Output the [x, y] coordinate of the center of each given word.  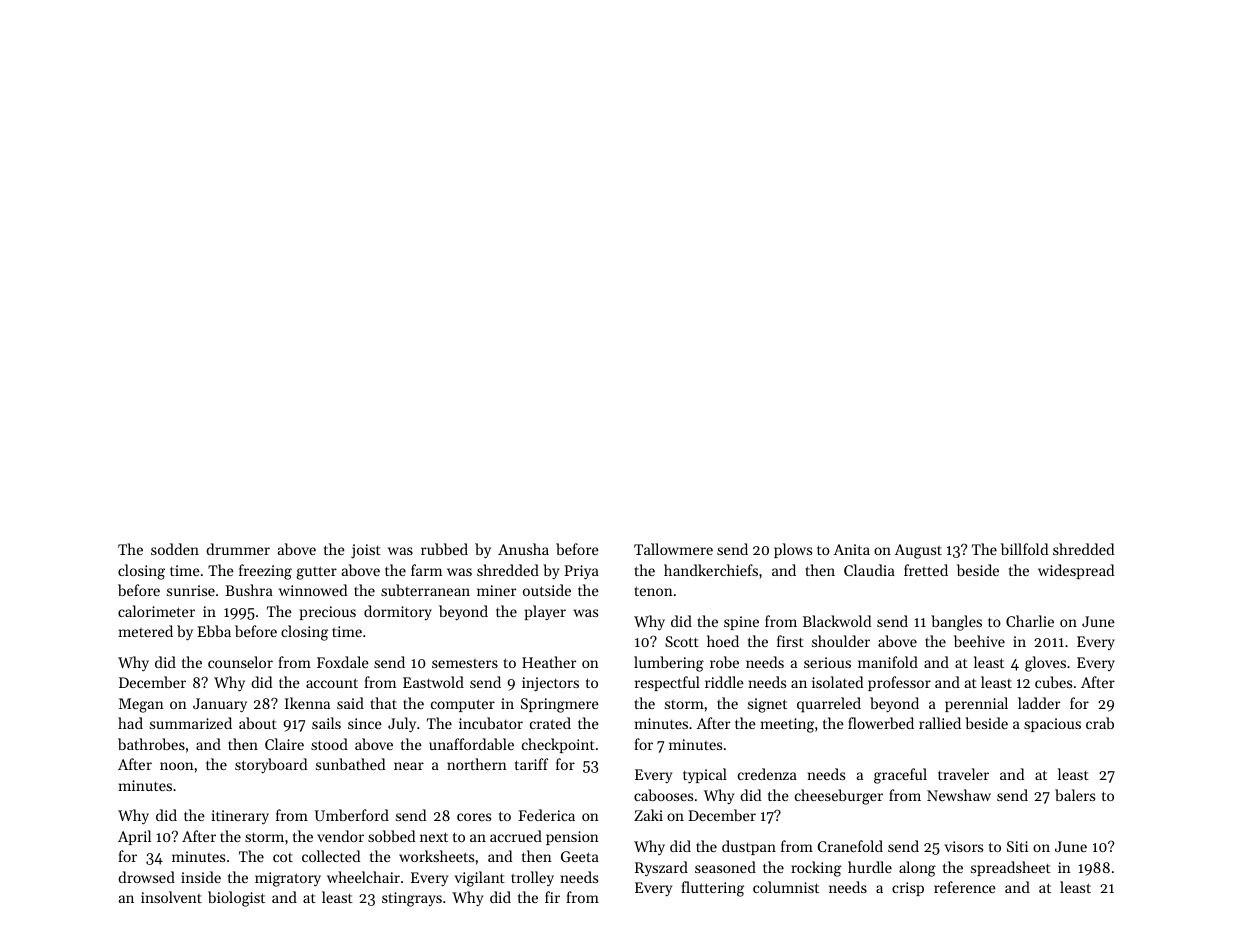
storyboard [271, 765]
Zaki [648, 815]
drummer [238, 549]
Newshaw [959, 795]
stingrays [412, 899]
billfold [1024, 549]
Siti [1017, 846]
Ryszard [661, 869]
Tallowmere [673, 549]
